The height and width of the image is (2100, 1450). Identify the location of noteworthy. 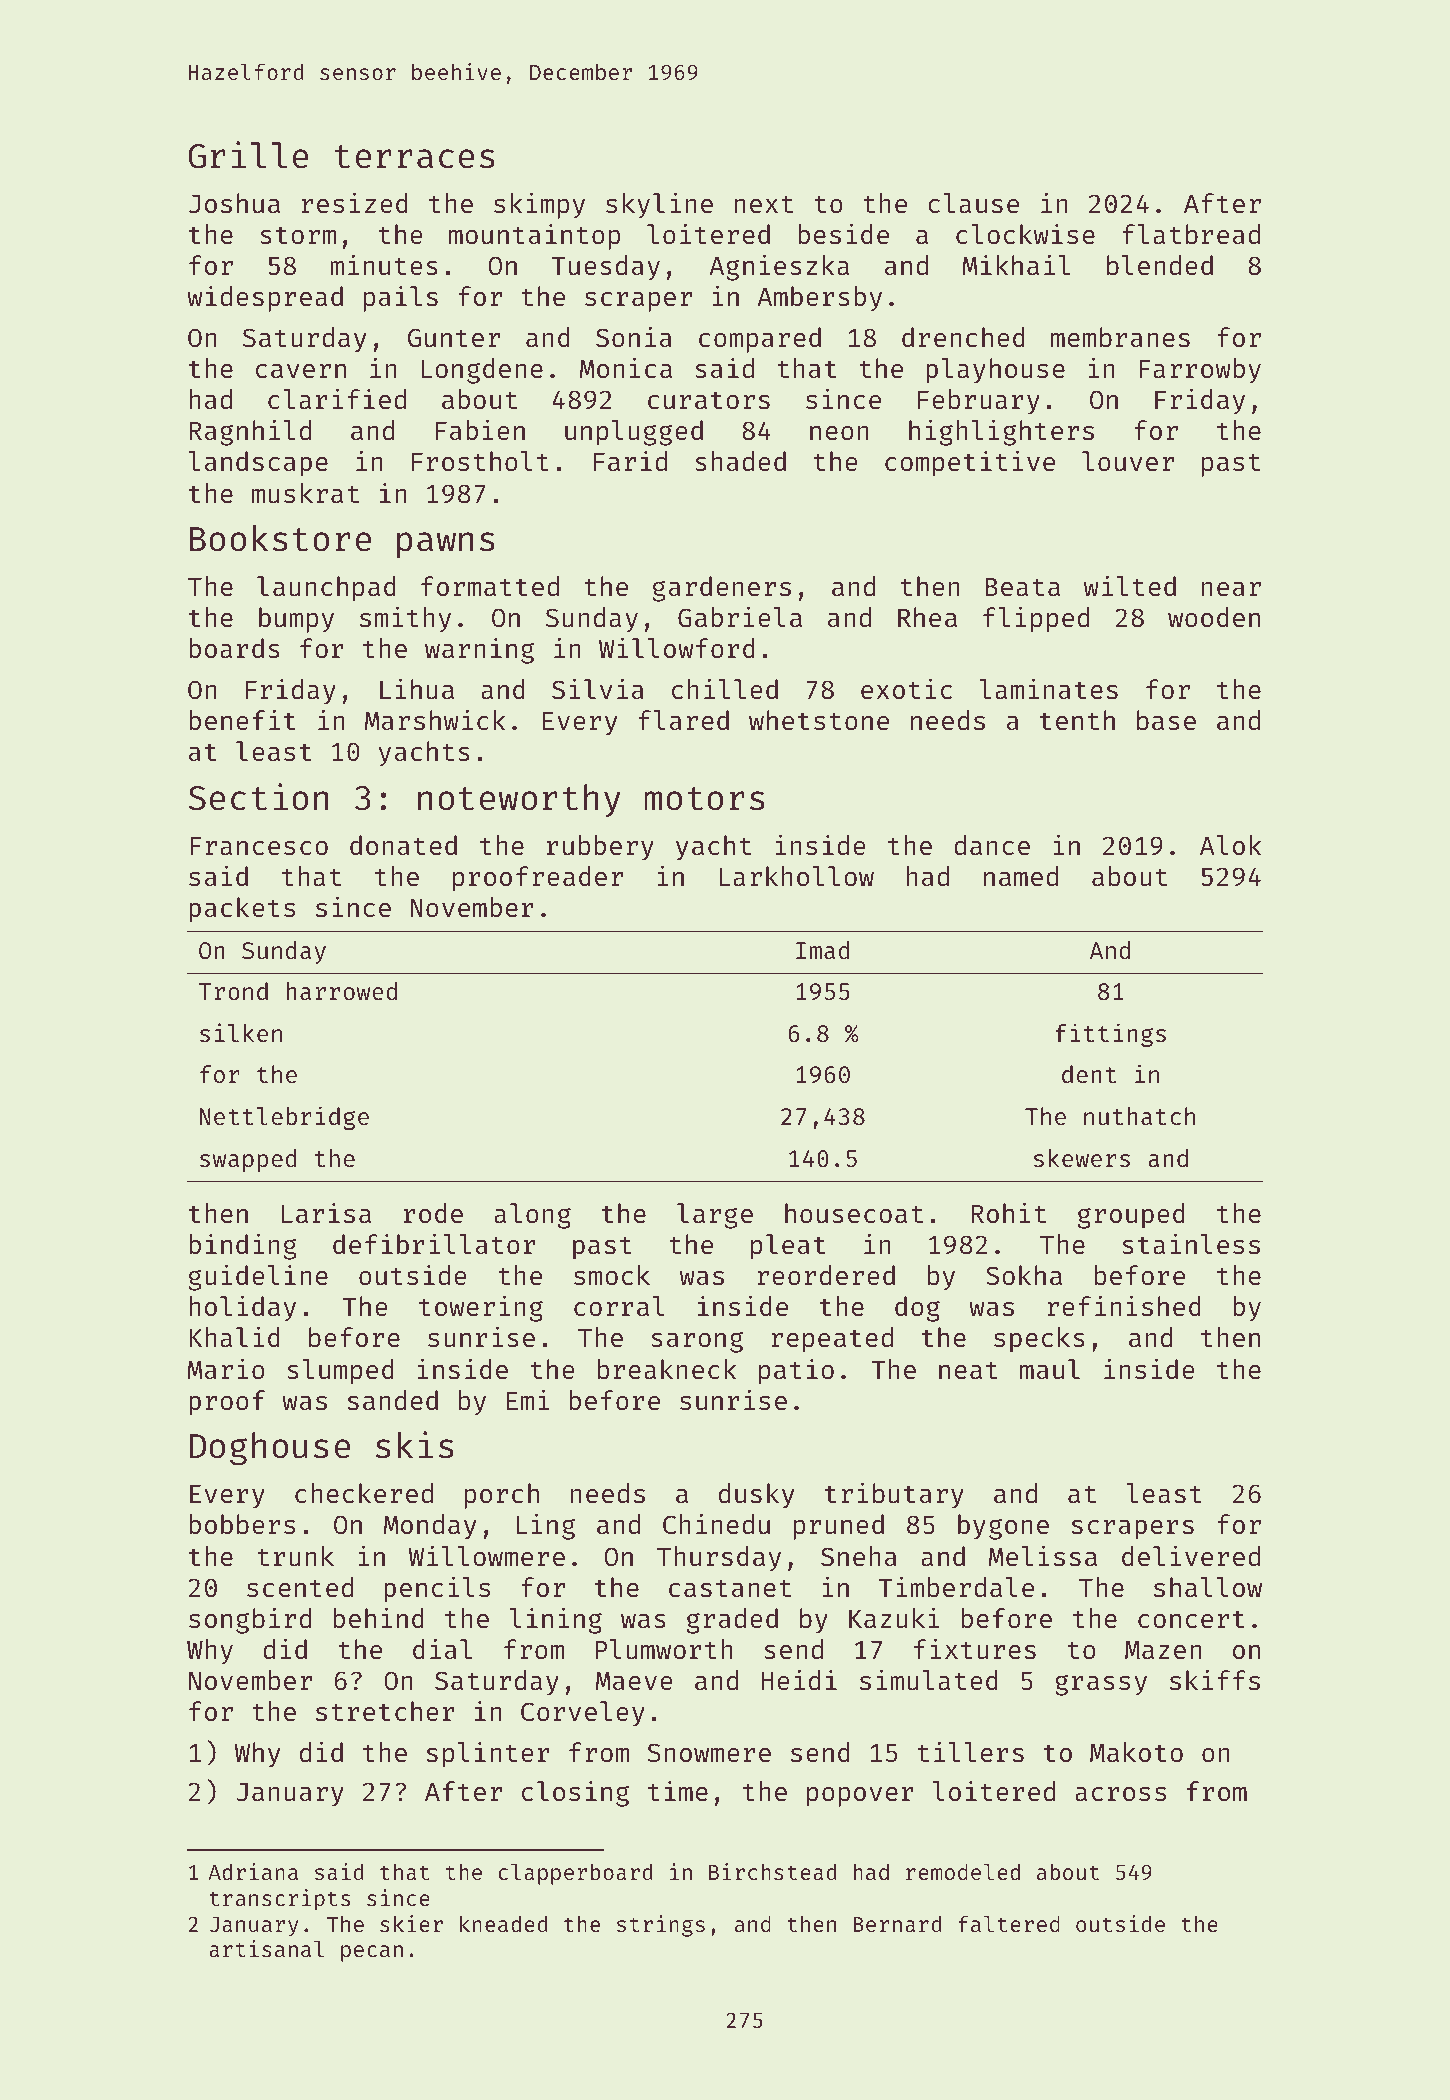
(519, 800).
